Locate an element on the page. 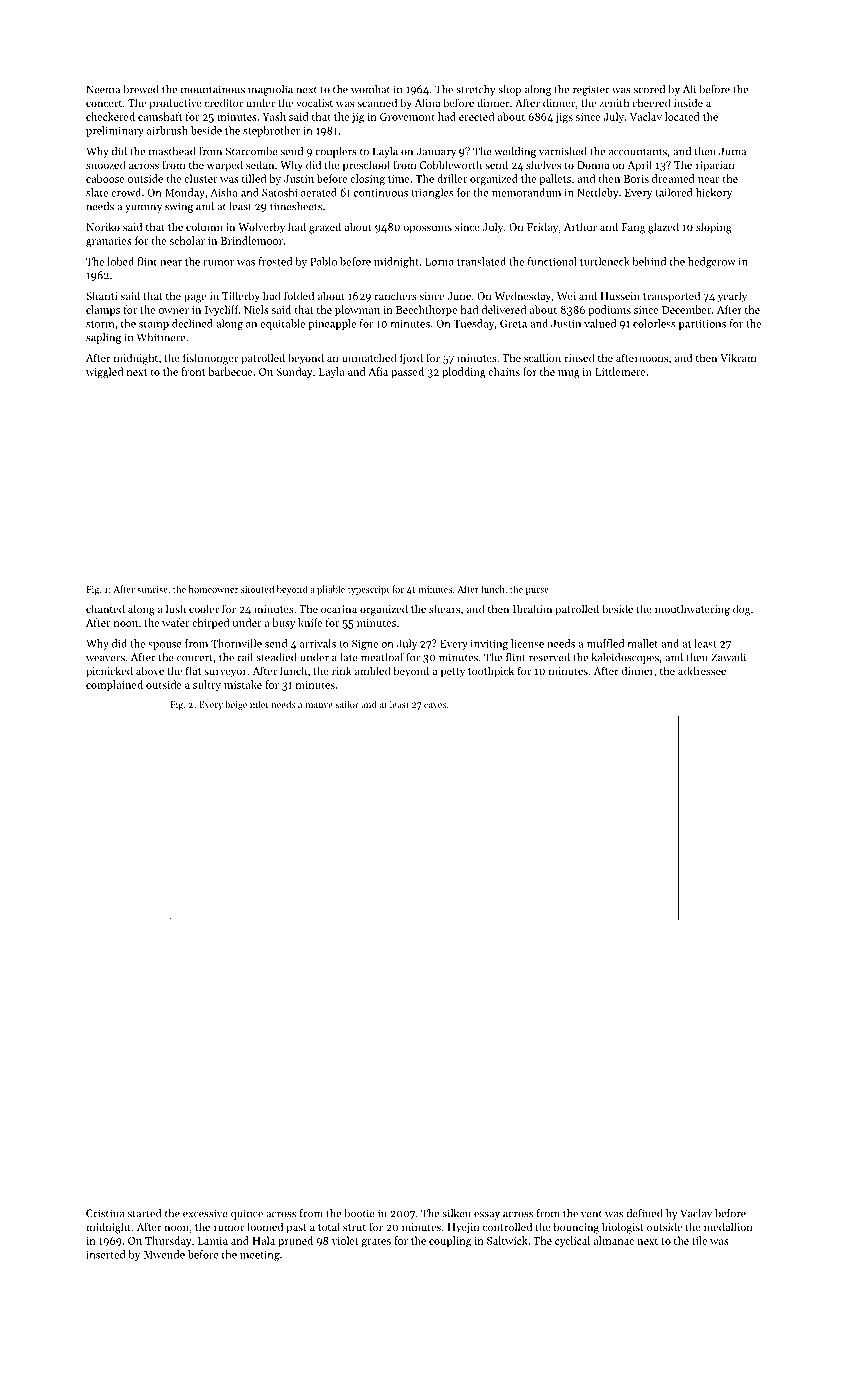 The image size is (849, 1400). inside is located at coordinates (688, 102).
